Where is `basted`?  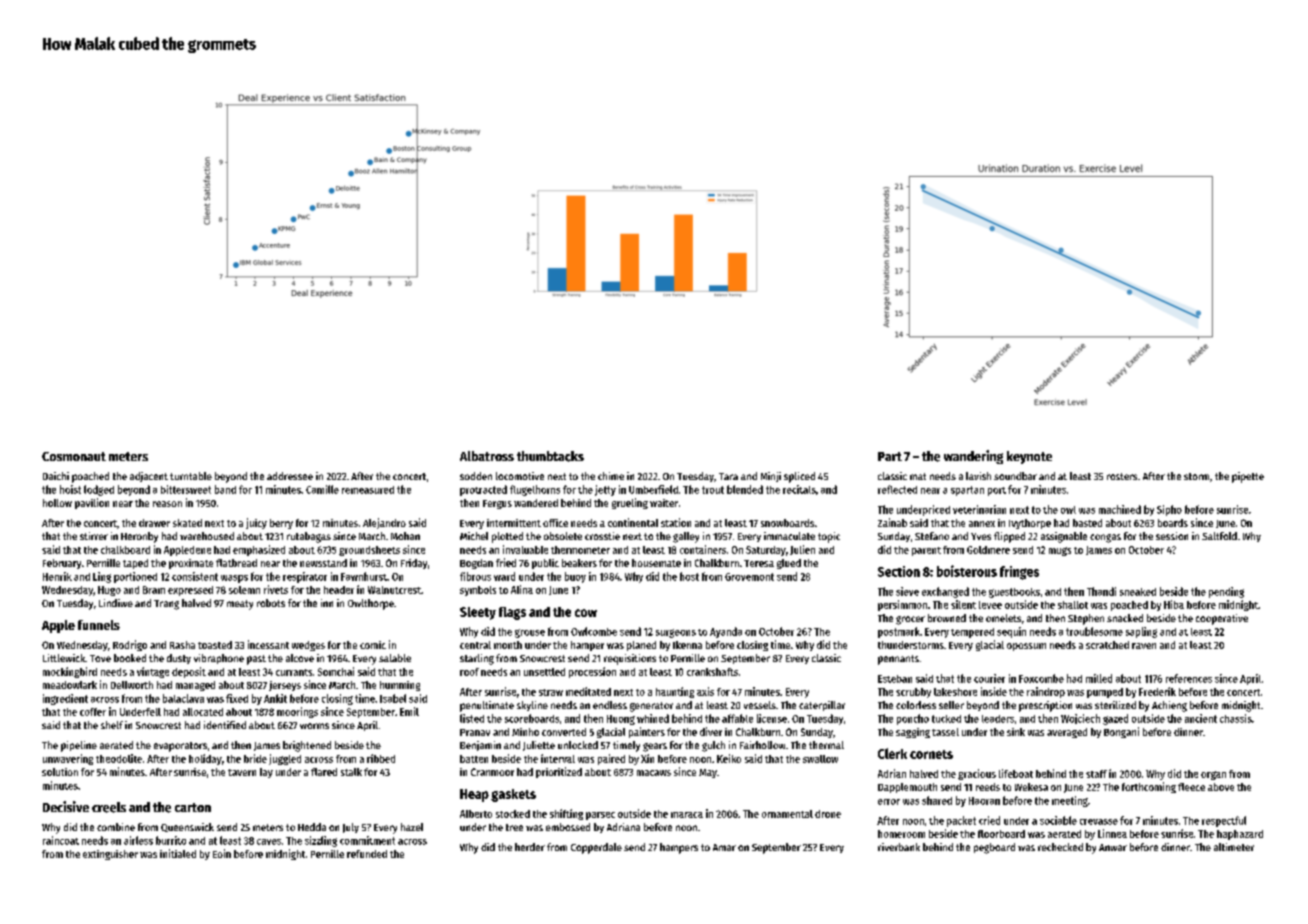
basted is located at coordinates (1087, 523).
